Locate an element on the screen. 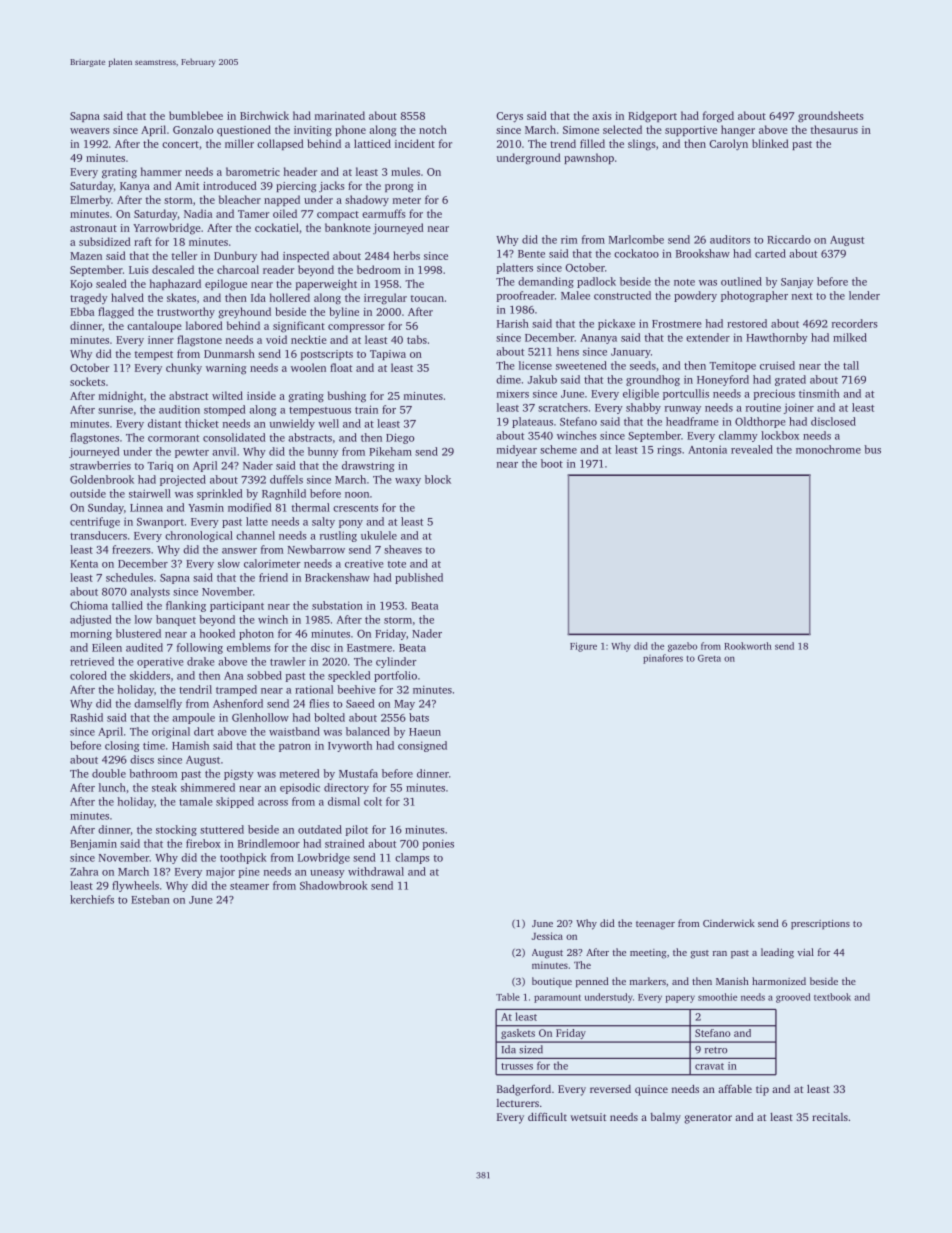 The height and width of the screenshot is (1233, 952). recitals is located at coordinates (830, 1117).
